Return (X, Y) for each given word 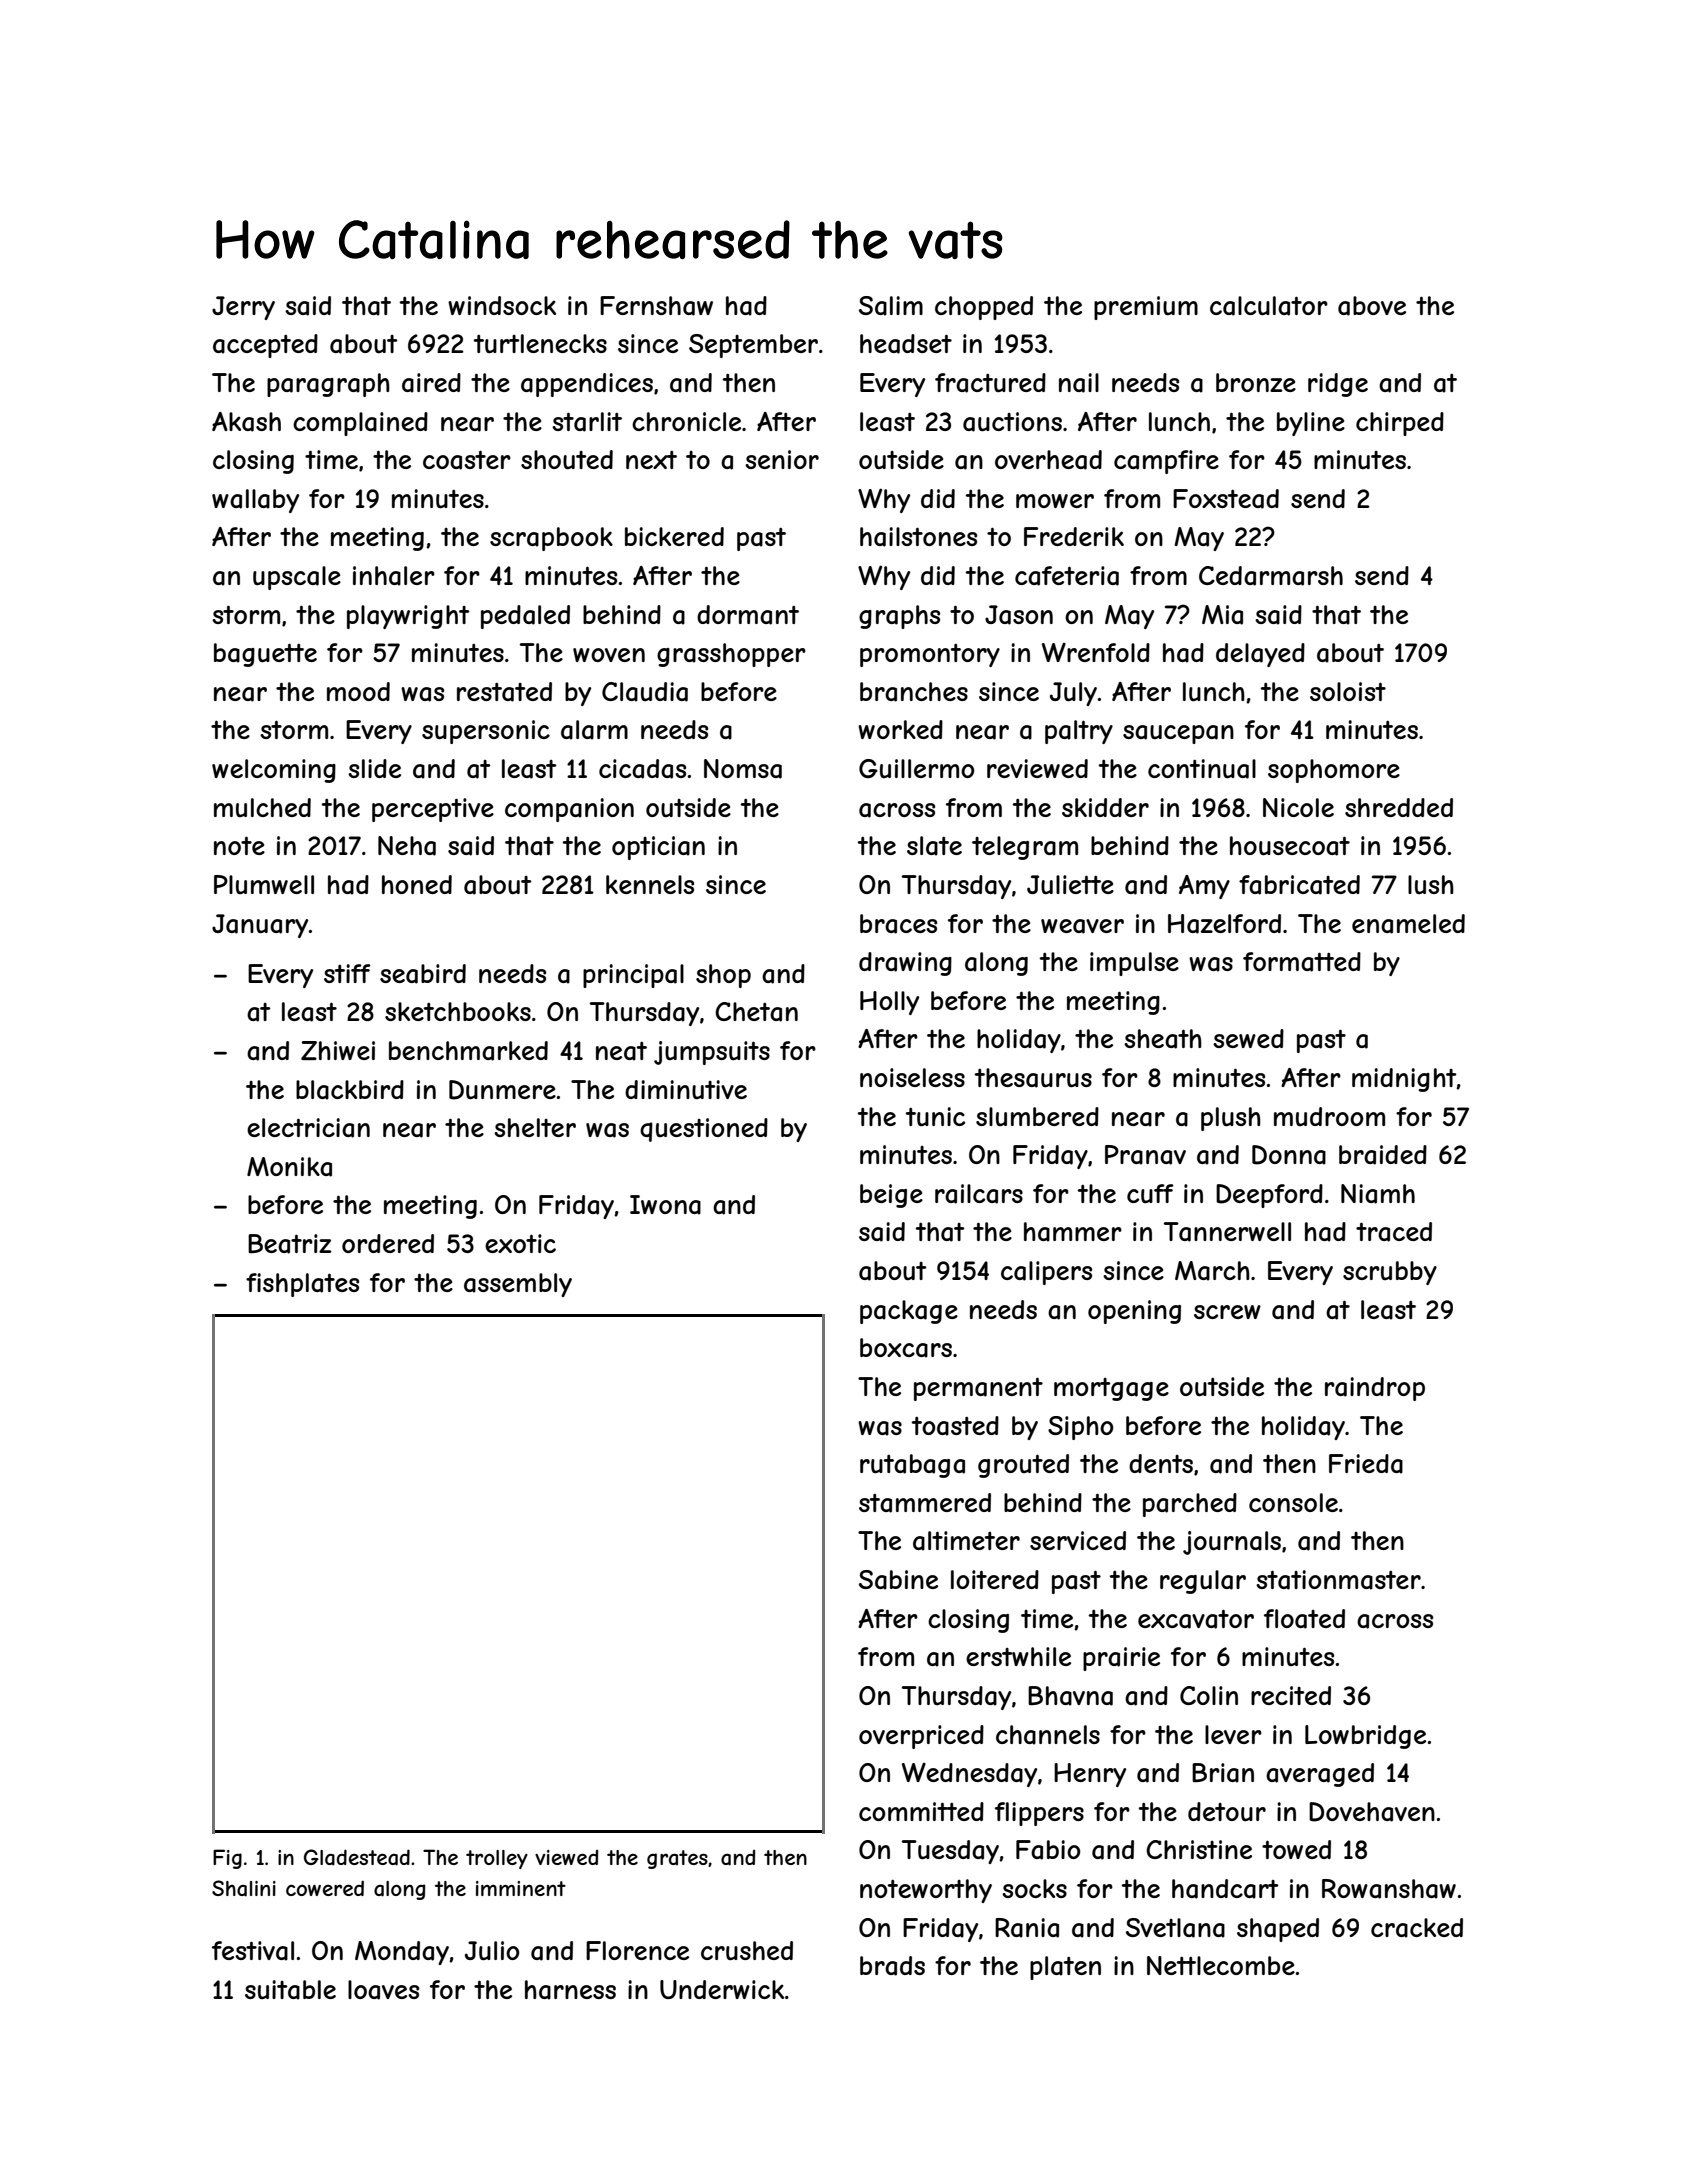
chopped (984, 308)
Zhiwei (338, 1050)
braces (898, 924)
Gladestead (357, 1857)
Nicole (1298, 807)
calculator (1269, 306)
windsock (502, 305)
